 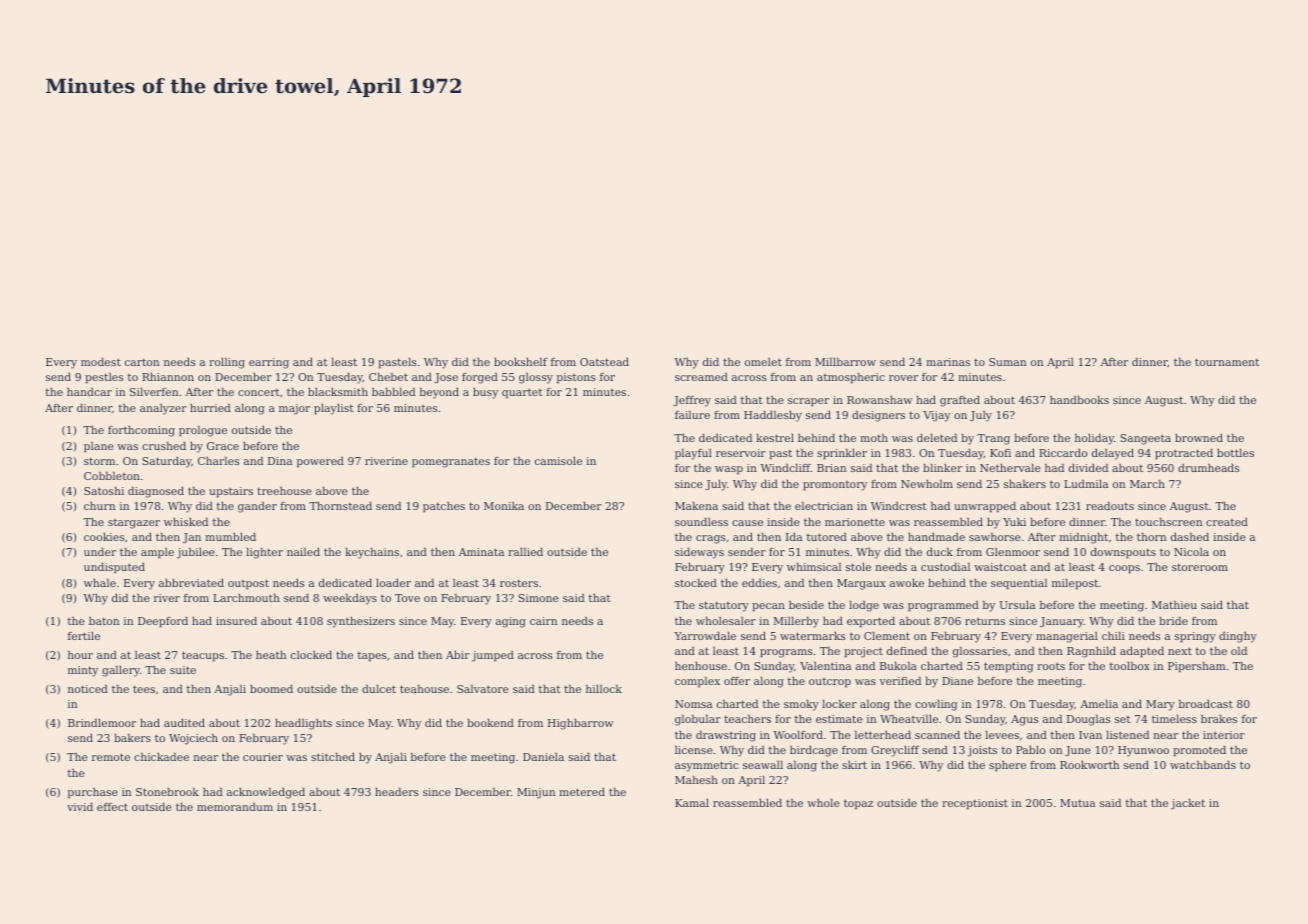 I want to click on Rhiannon, so click(x=168, y=376).
